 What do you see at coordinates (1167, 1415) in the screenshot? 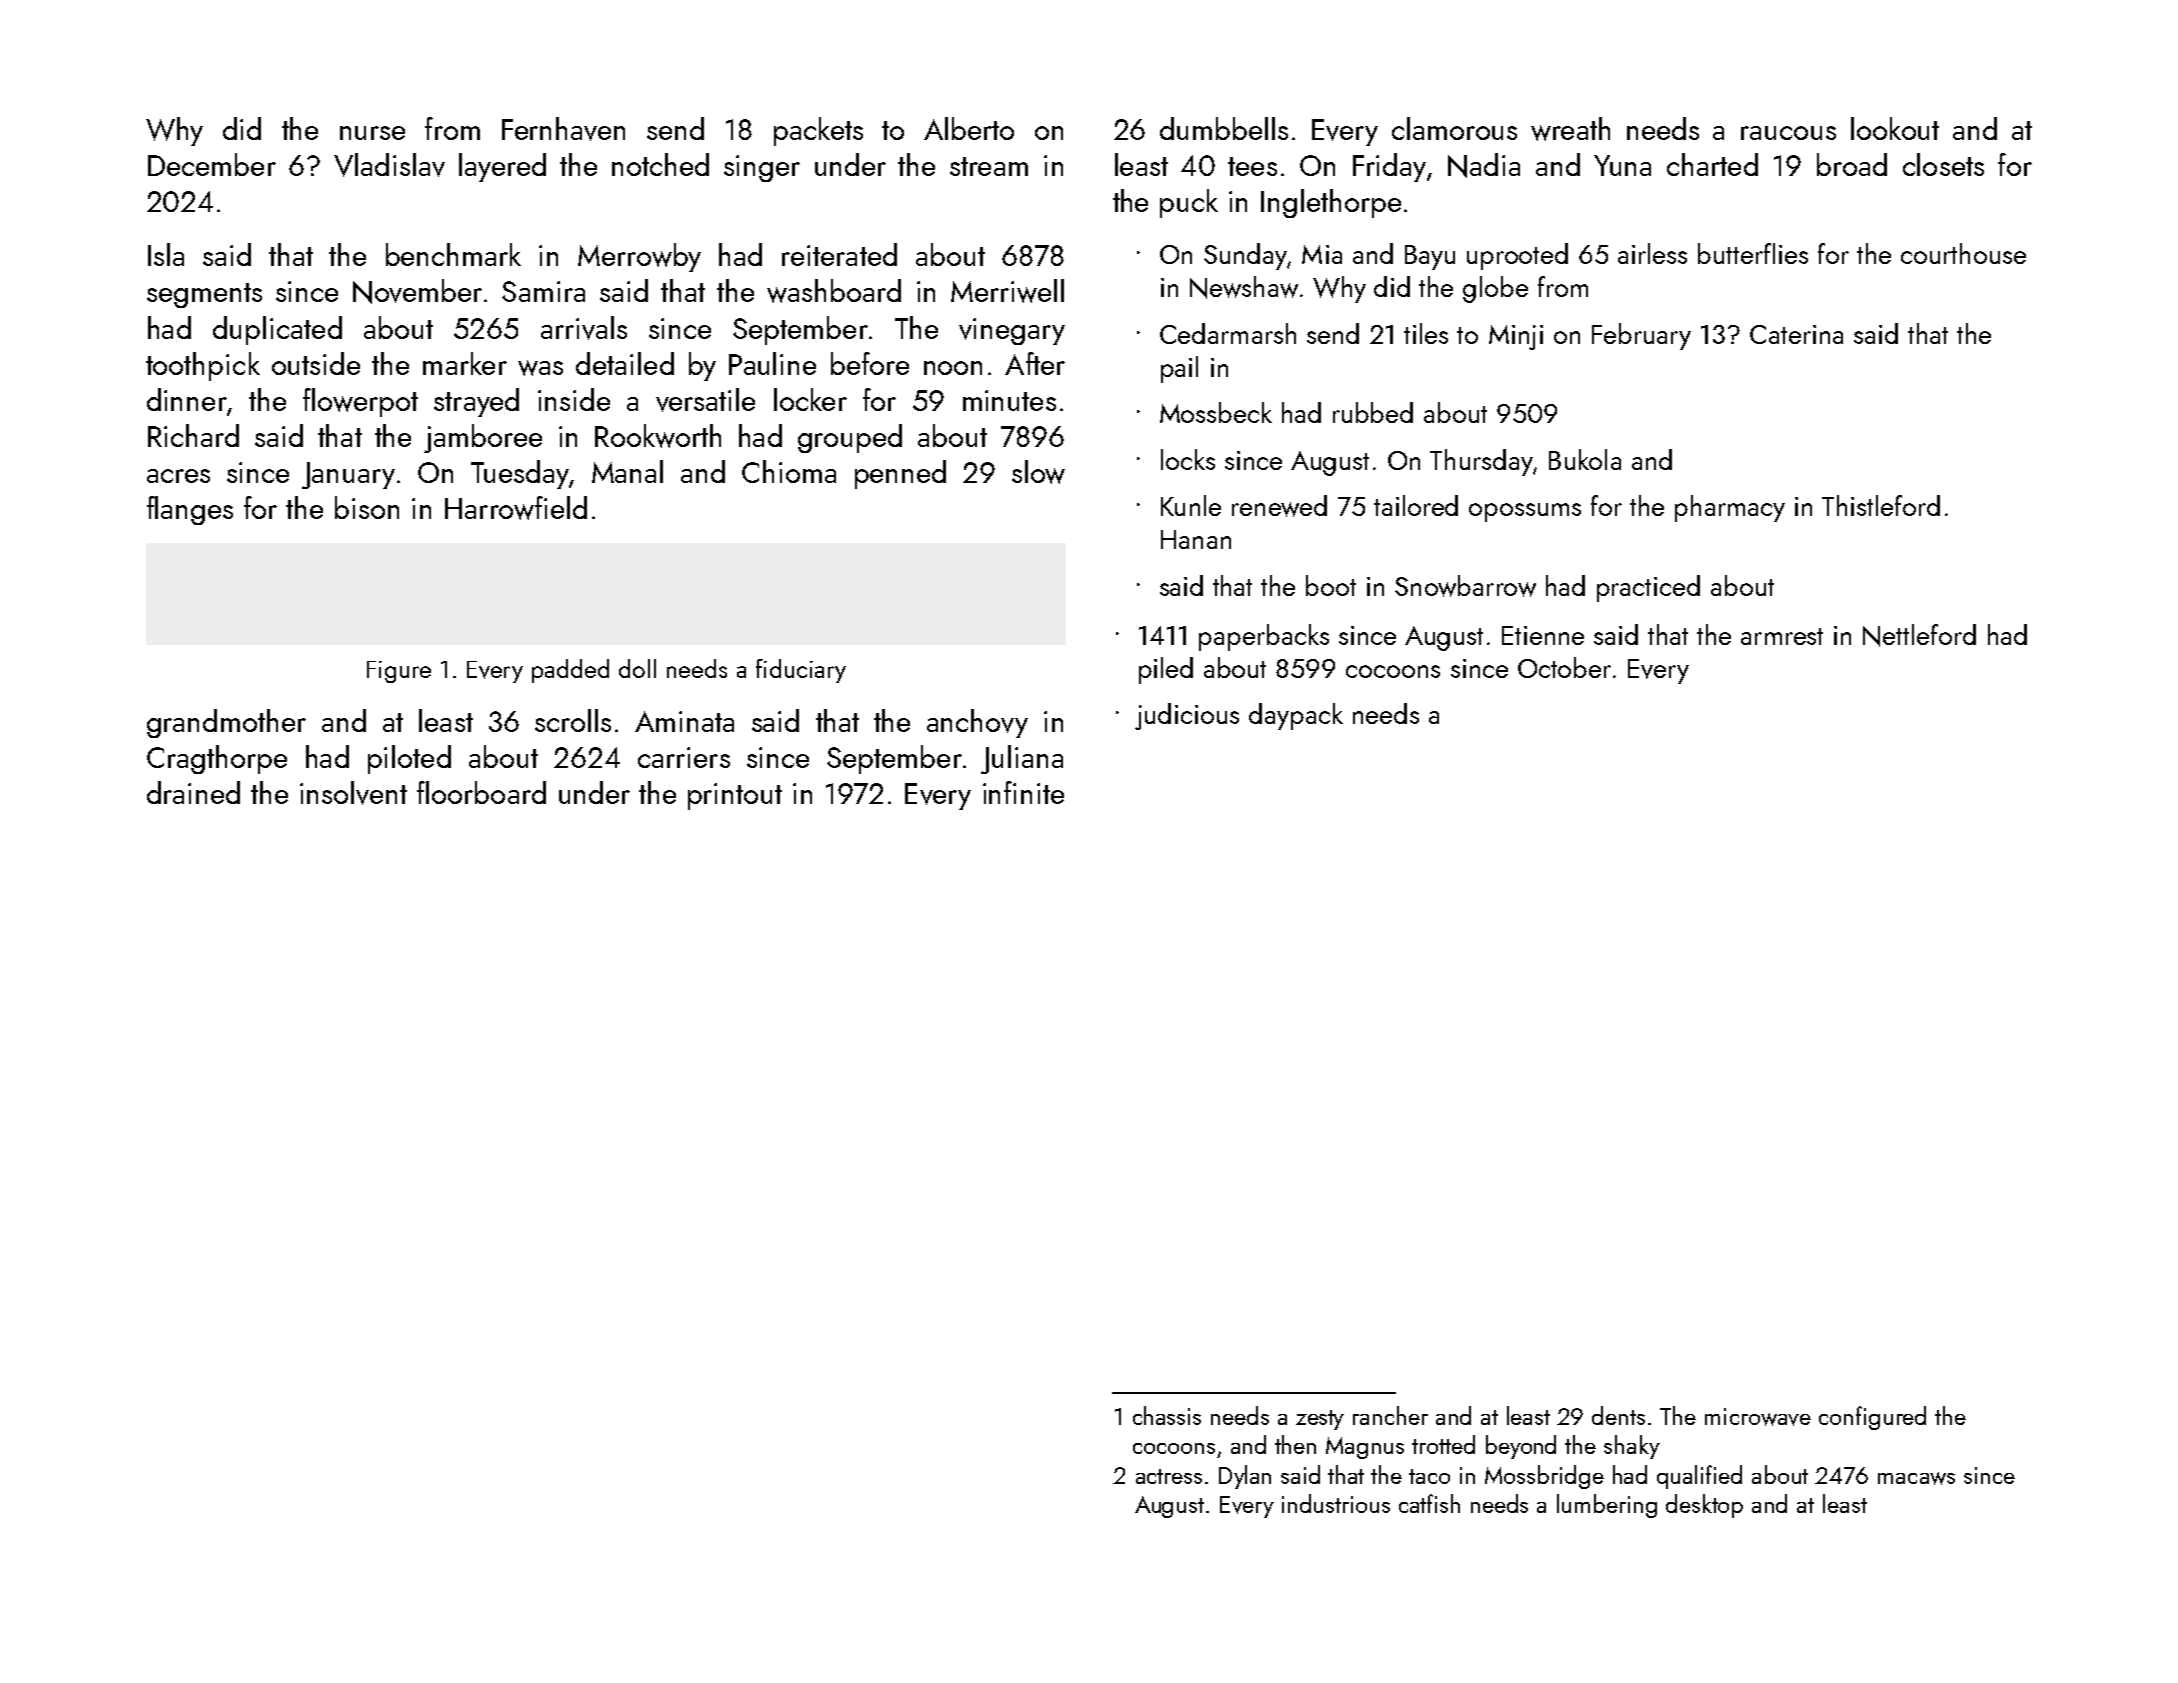
I see `chassis` at bounding box center [1167, 1415].
